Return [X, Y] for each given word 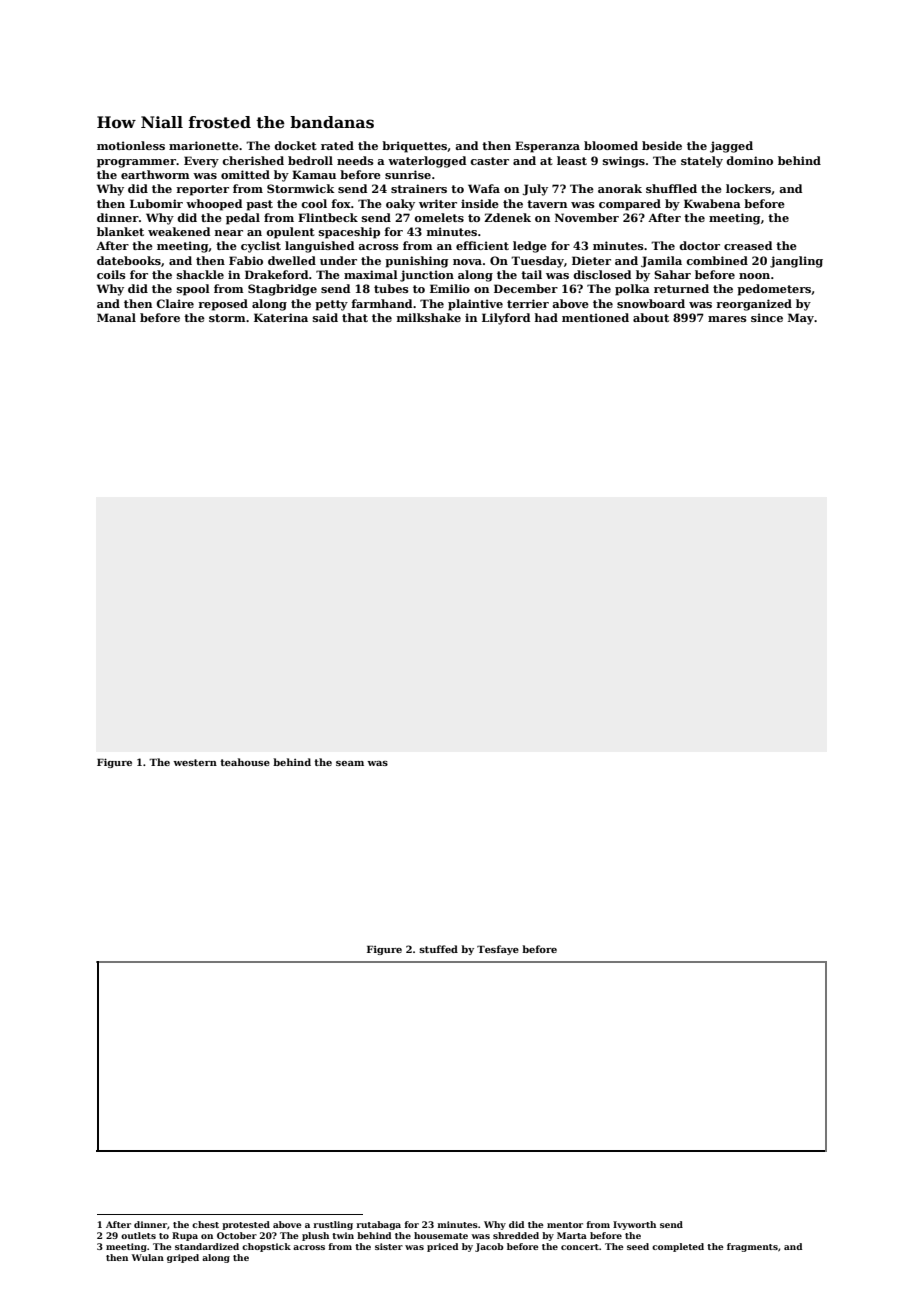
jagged [731, 147]
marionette [204, 145]
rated [337, 145]
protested [246, 1225]
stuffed [438, 949]
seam [350, 763]
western [195, 762]
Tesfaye [498, 950]
